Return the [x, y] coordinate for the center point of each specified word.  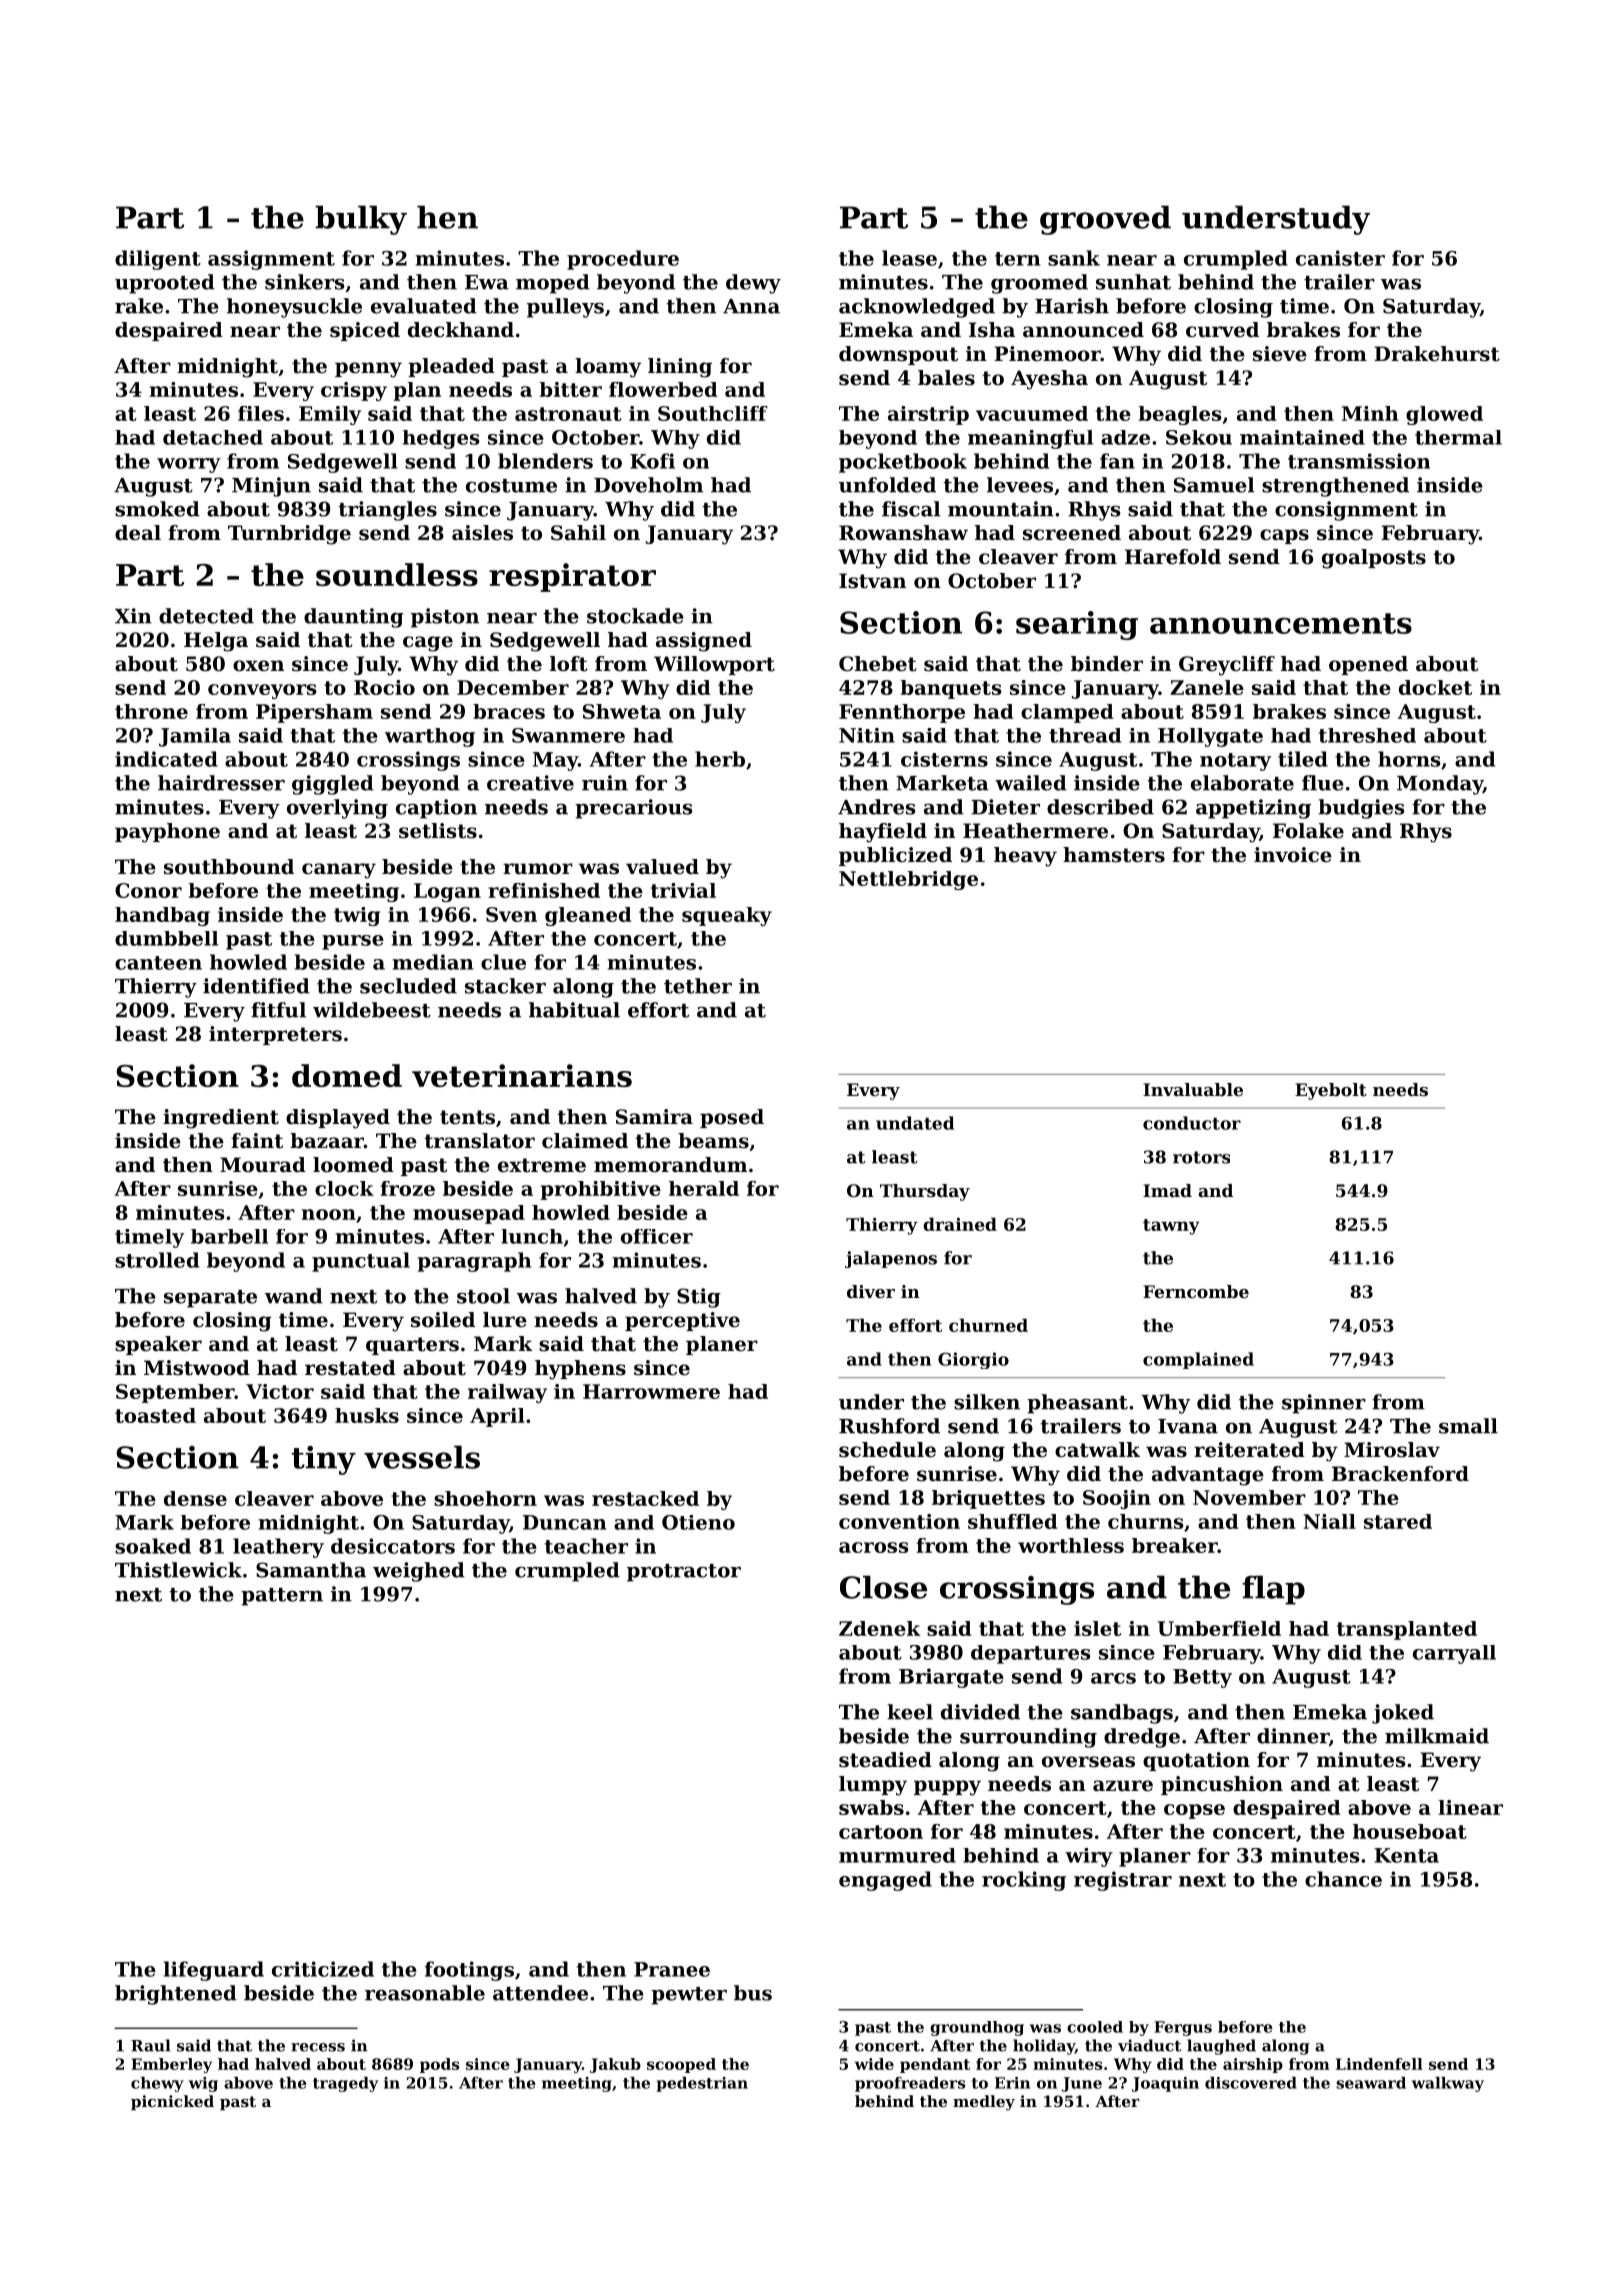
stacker [505, 986]
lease [909, 258]
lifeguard [214, 1971]
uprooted [165, 284]
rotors [1201, 1157]
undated [915, 1123]
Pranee [672, 1969]
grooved [1105, 220]
